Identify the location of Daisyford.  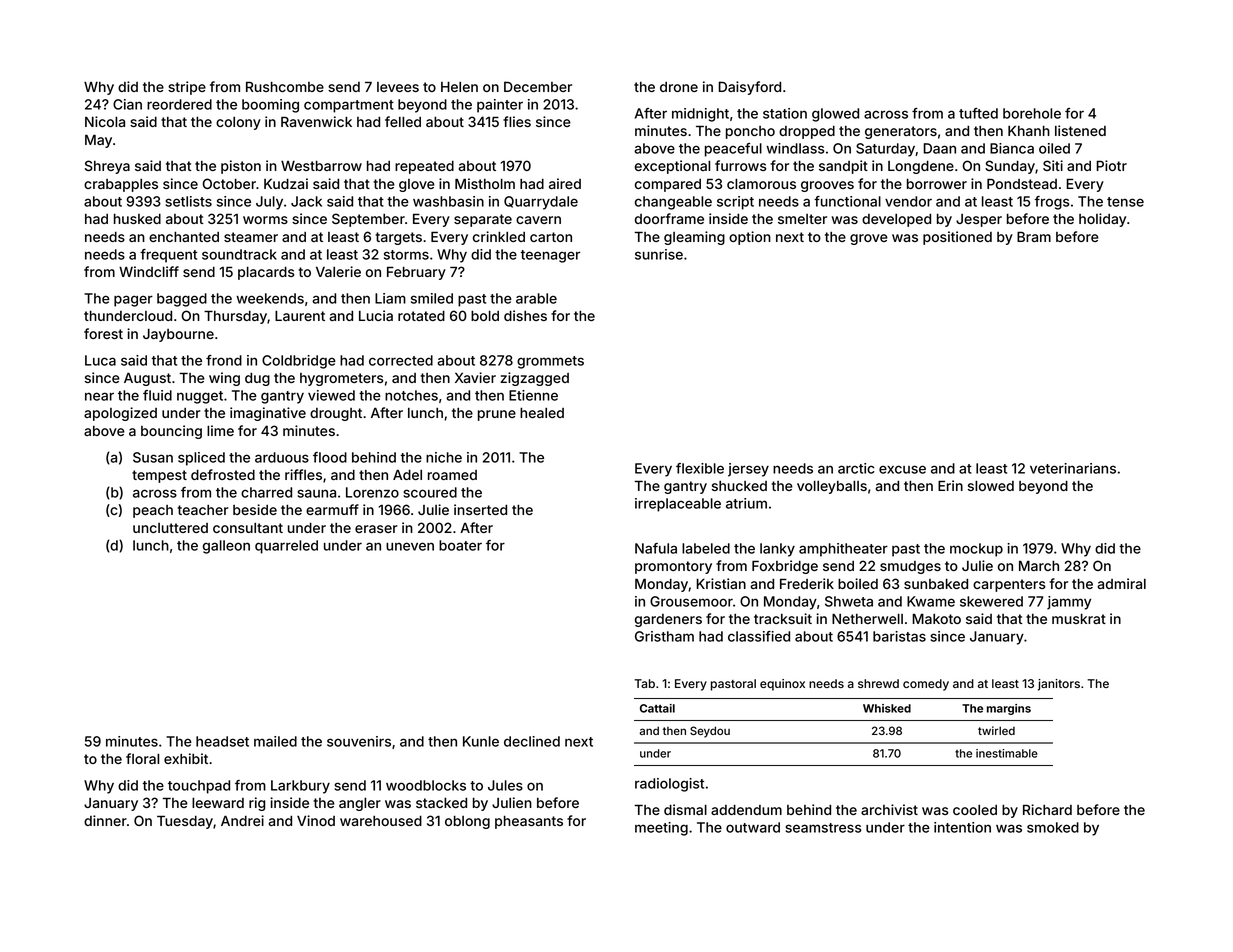
(749, 88).
